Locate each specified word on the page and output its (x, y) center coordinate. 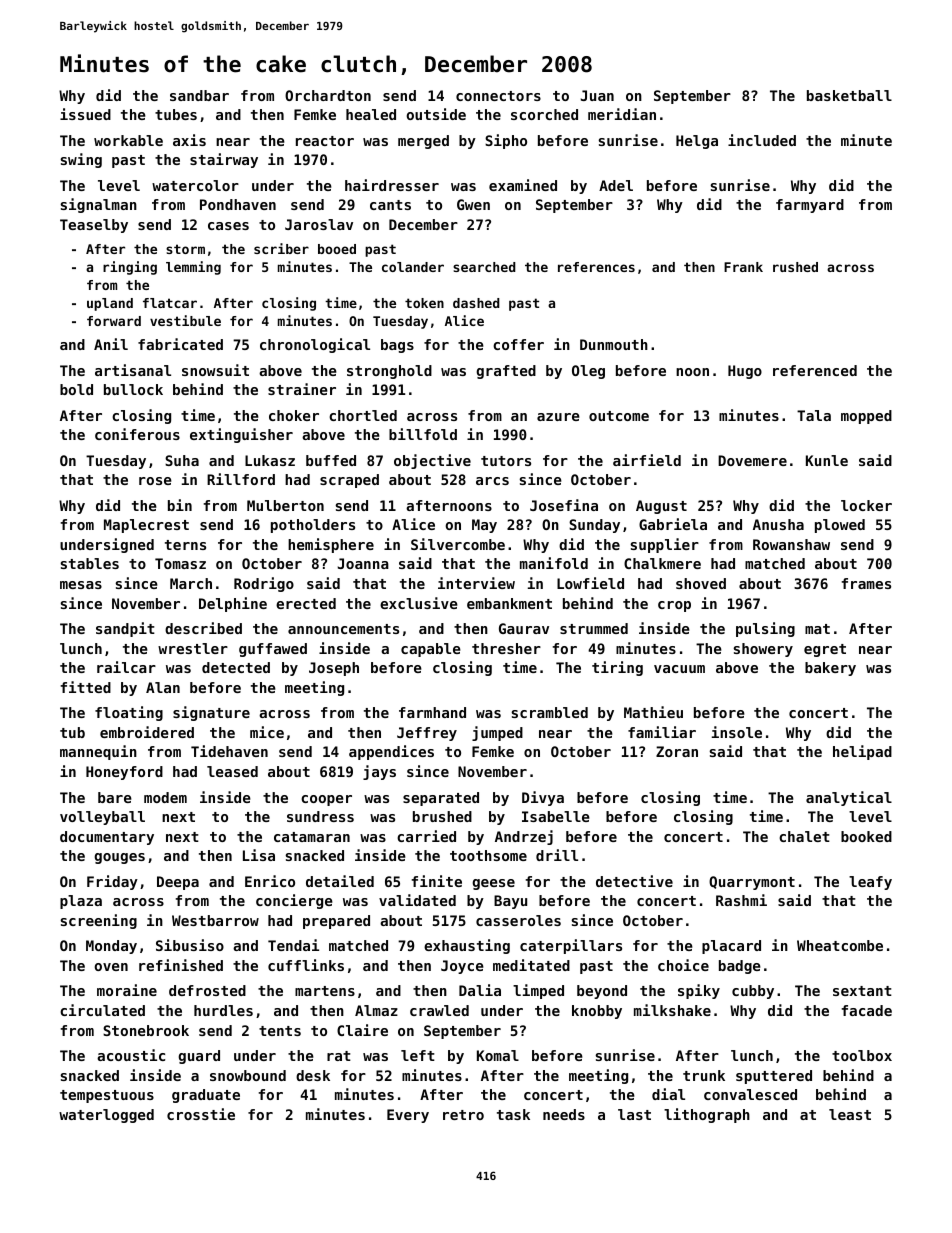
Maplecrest (146, 526)
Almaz (376, 1010)
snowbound (248, 1075)
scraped (349, 481)
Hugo (745, 372)
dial (668, 1094)
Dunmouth (614, 344)
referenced (815, 370)
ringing (130, 268)
